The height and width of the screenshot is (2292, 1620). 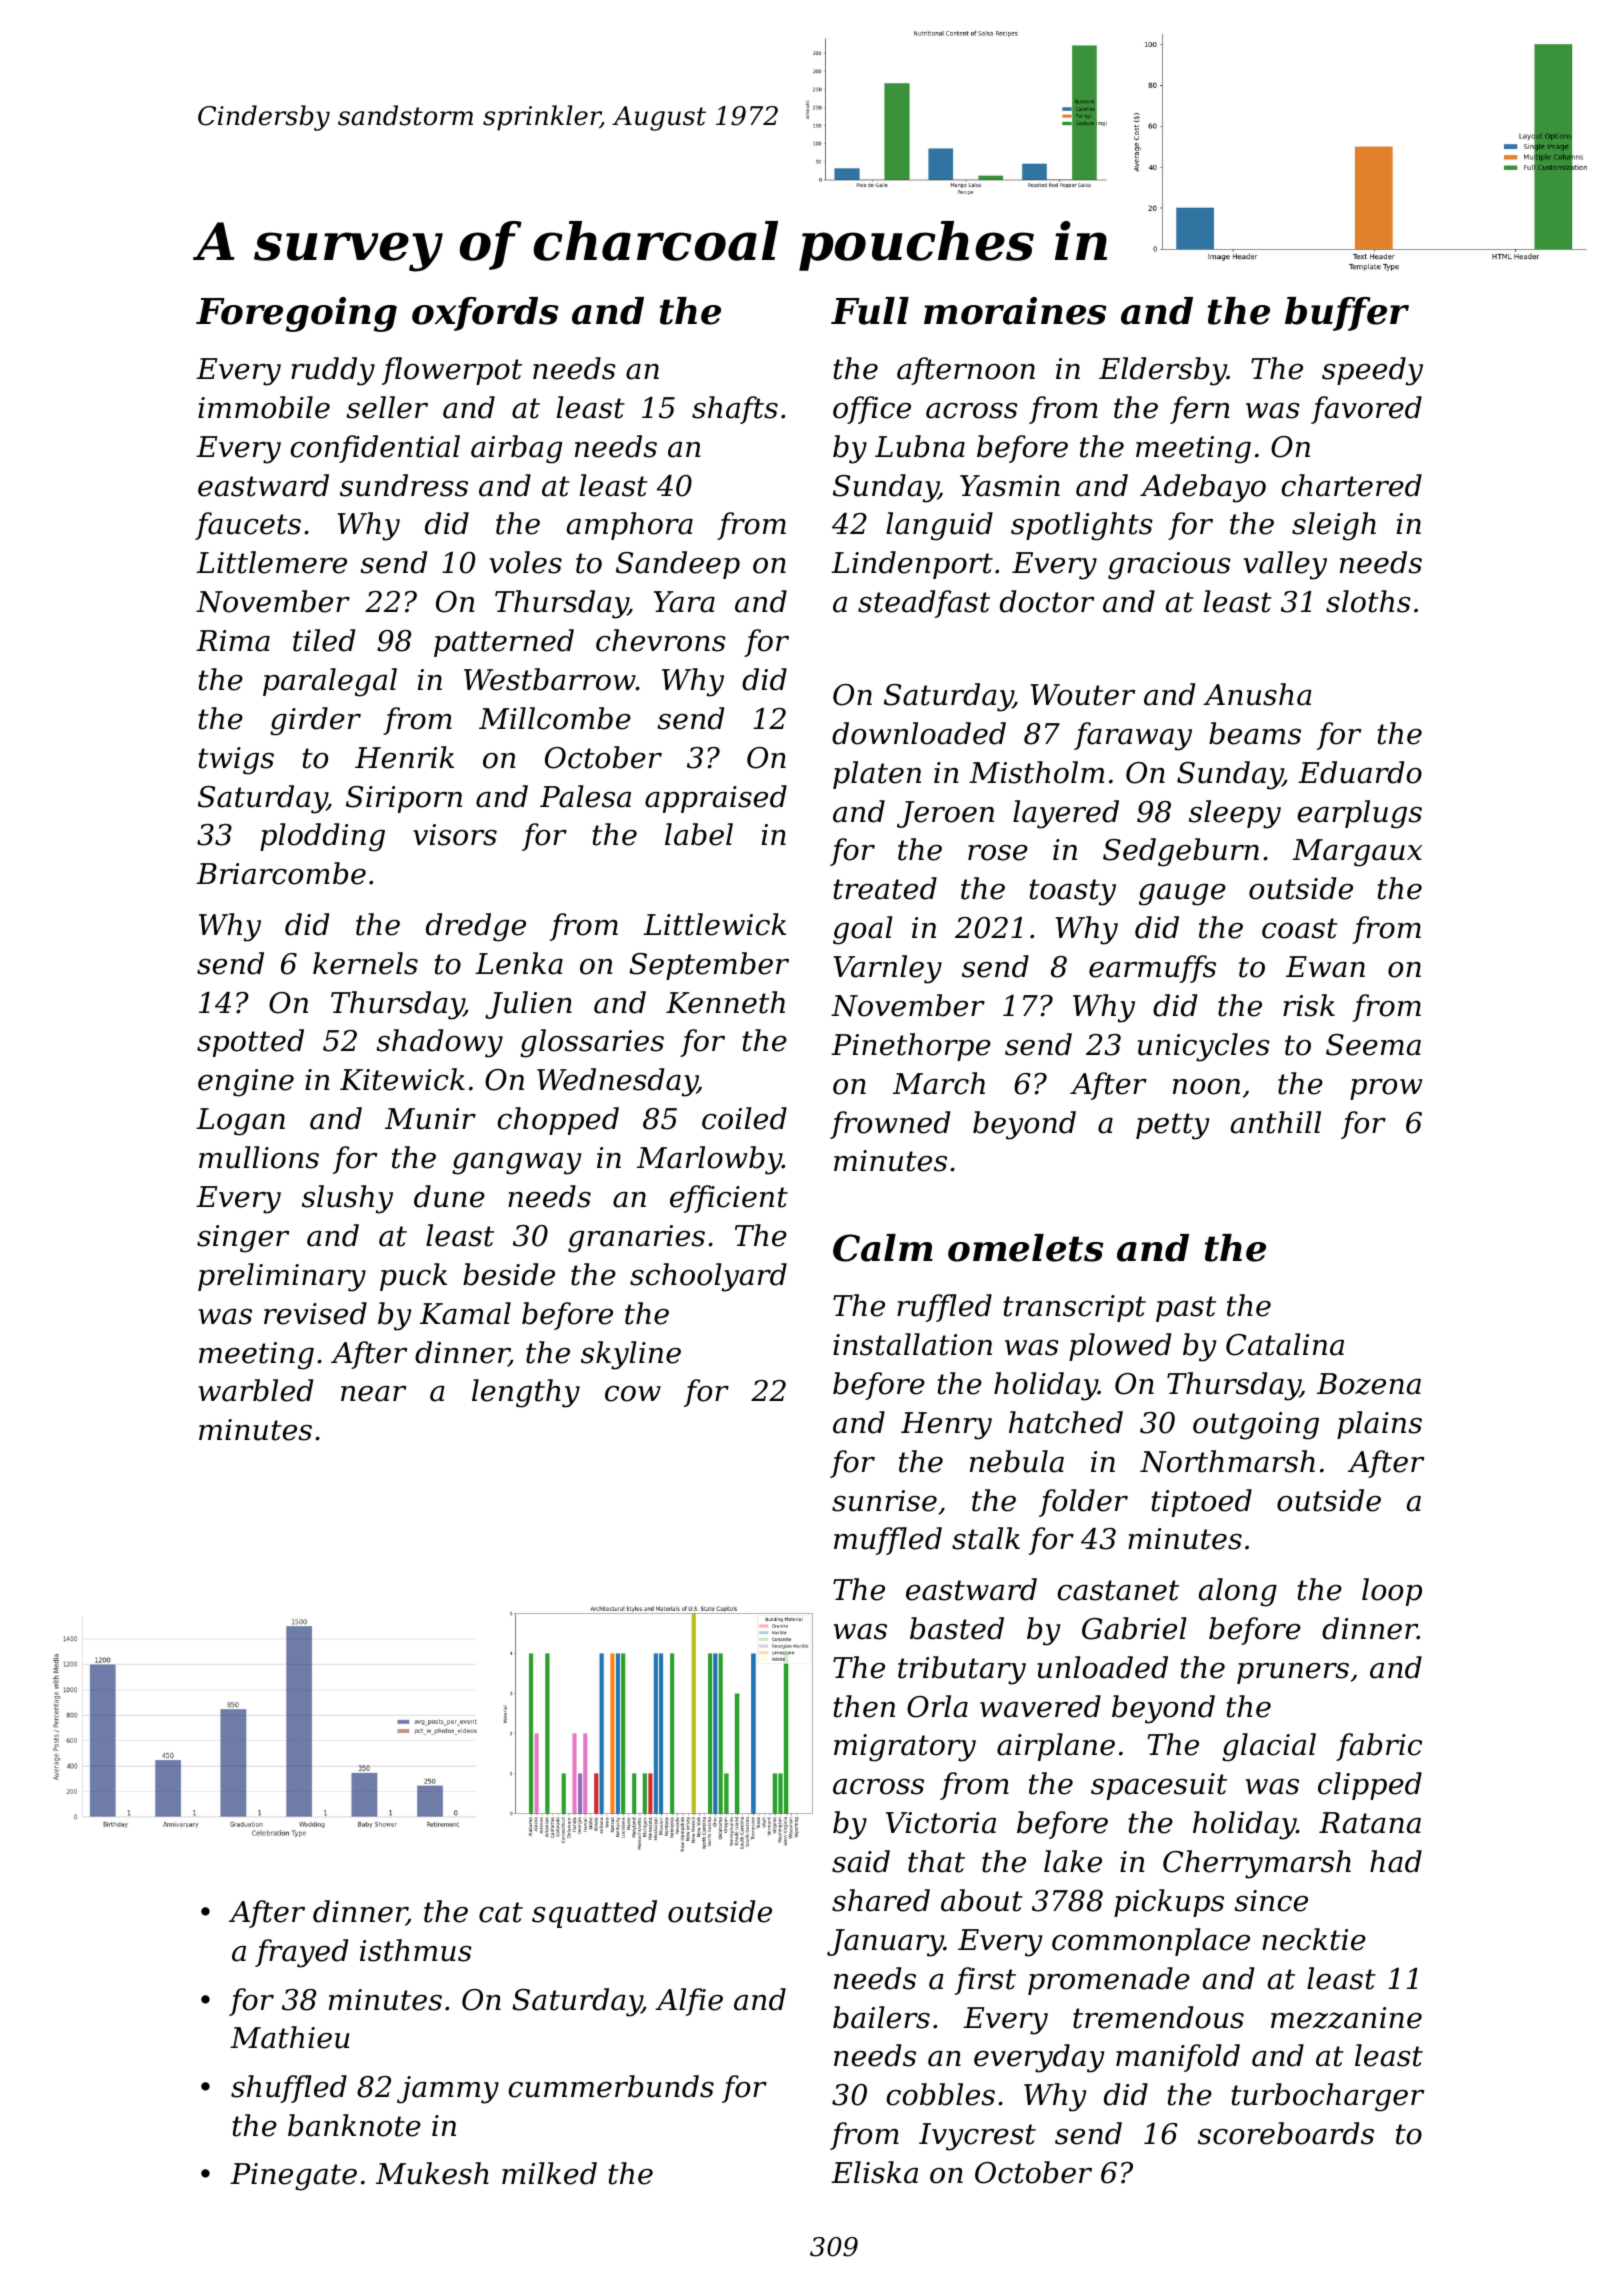 I want to click on buffer, so click(x=1347, y=314).
